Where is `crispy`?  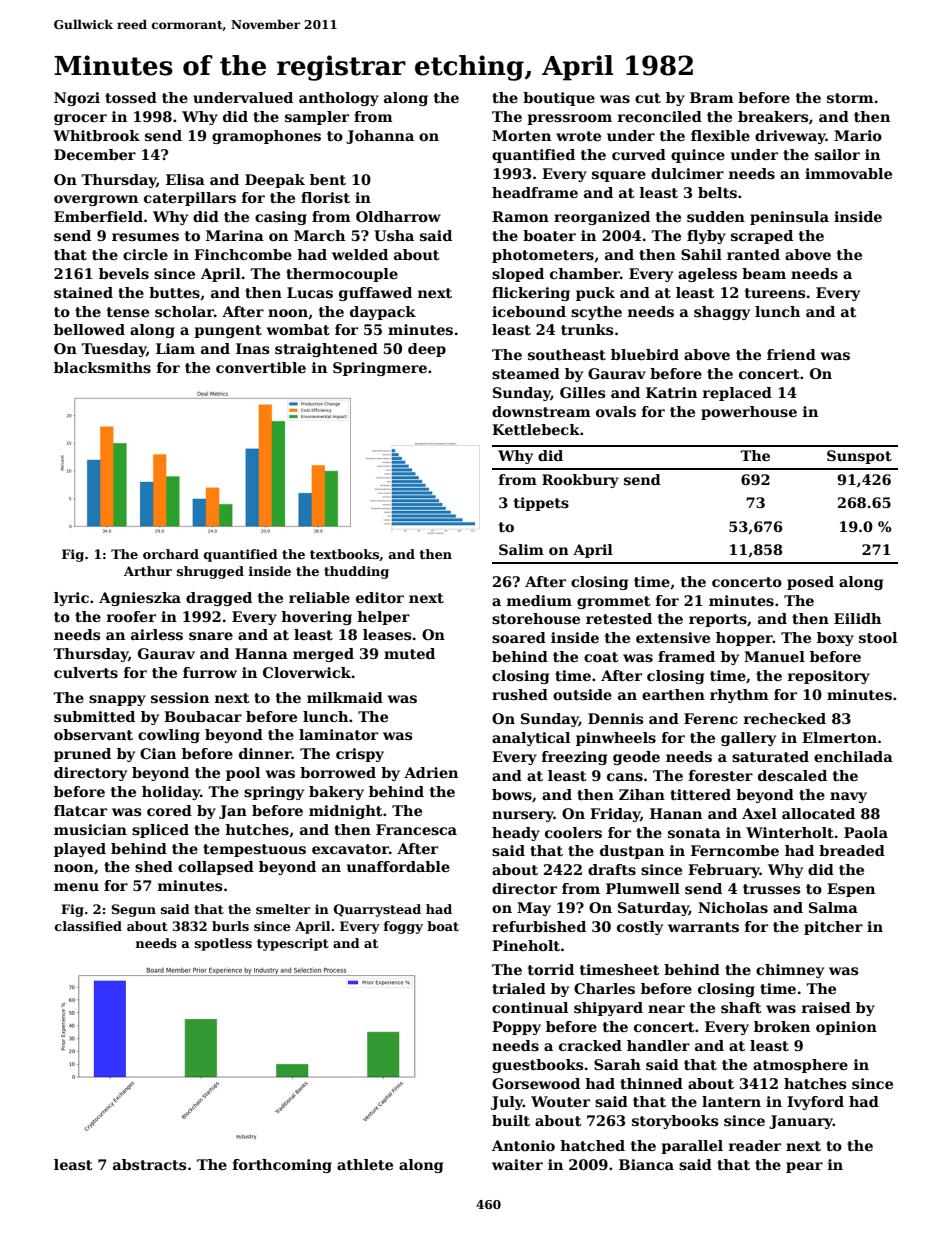 crispy is located at coordinates (360, 755).
